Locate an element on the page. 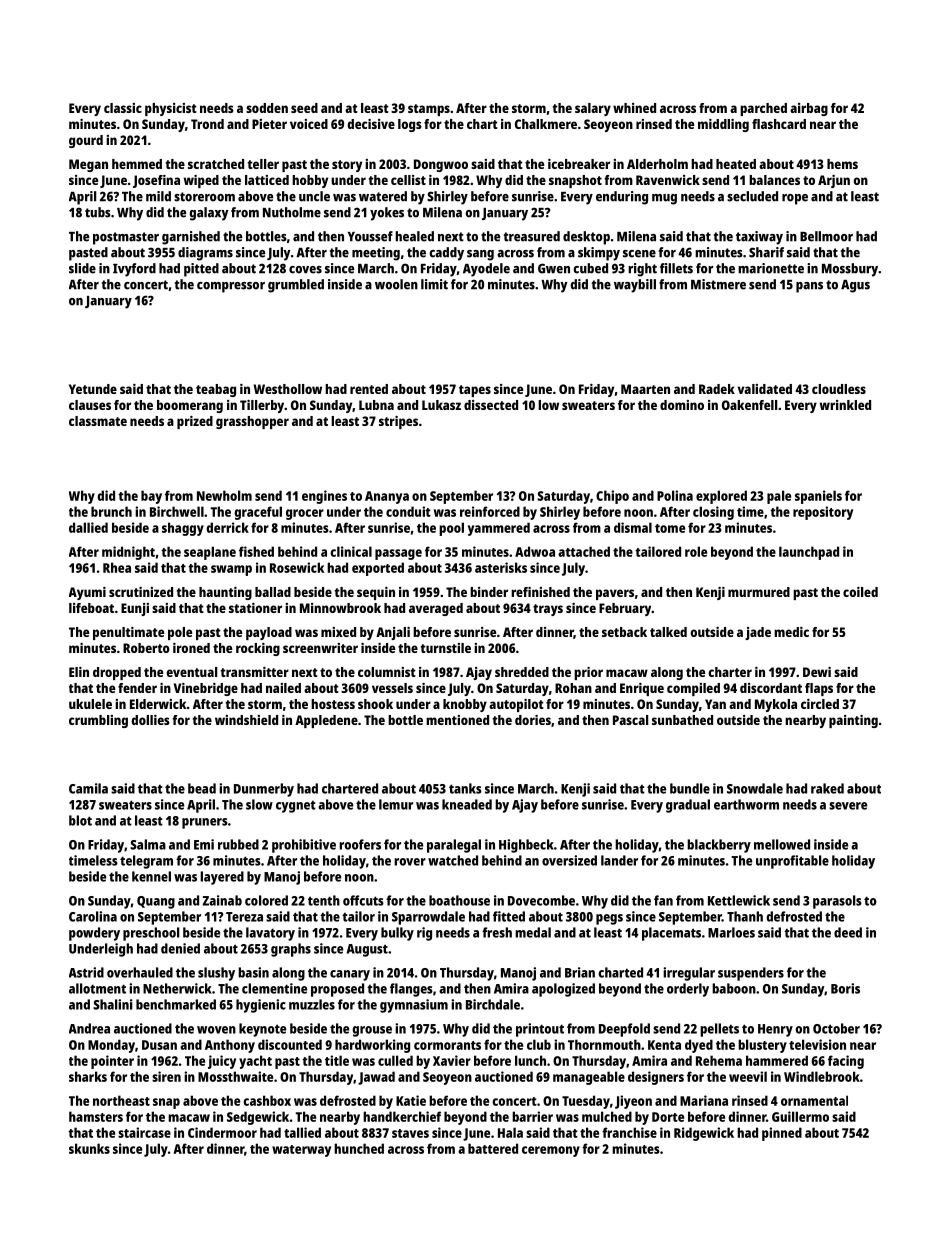 The height and width of the image is (1233, 952). midnight is located at coordinates (128, 553).
